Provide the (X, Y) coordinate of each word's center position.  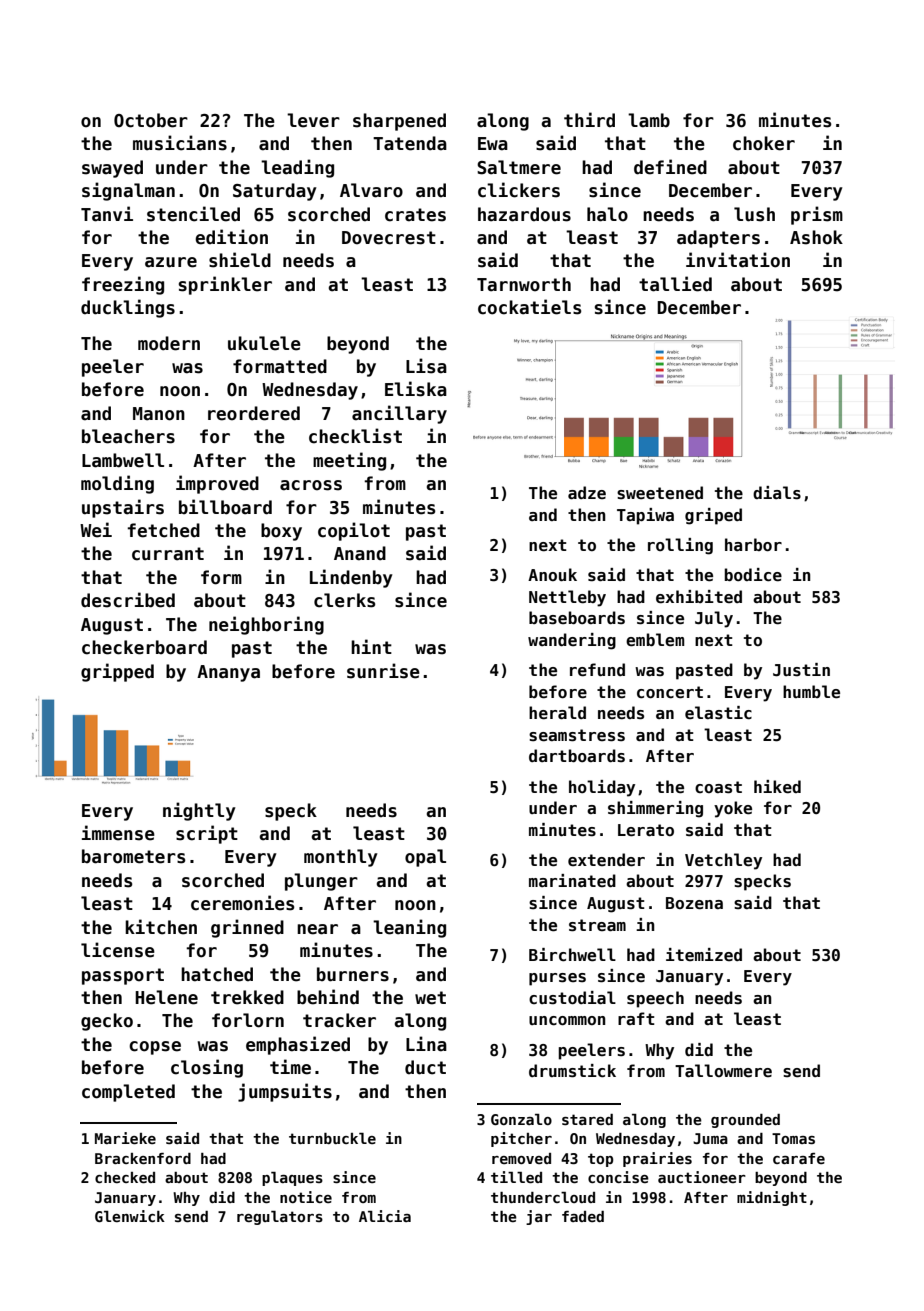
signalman (128, 191)
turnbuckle (332, 1138)
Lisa (426, 366)
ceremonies (242, 903)
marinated (572, 880)
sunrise (383, 671)
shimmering (655, 809)
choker (764, 143)
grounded (745, 1121)
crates (415, 215)
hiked (777, 787)
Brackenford (143, 1158)
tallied (675, 284)
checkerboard (144, 647)
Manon (159, 414)
